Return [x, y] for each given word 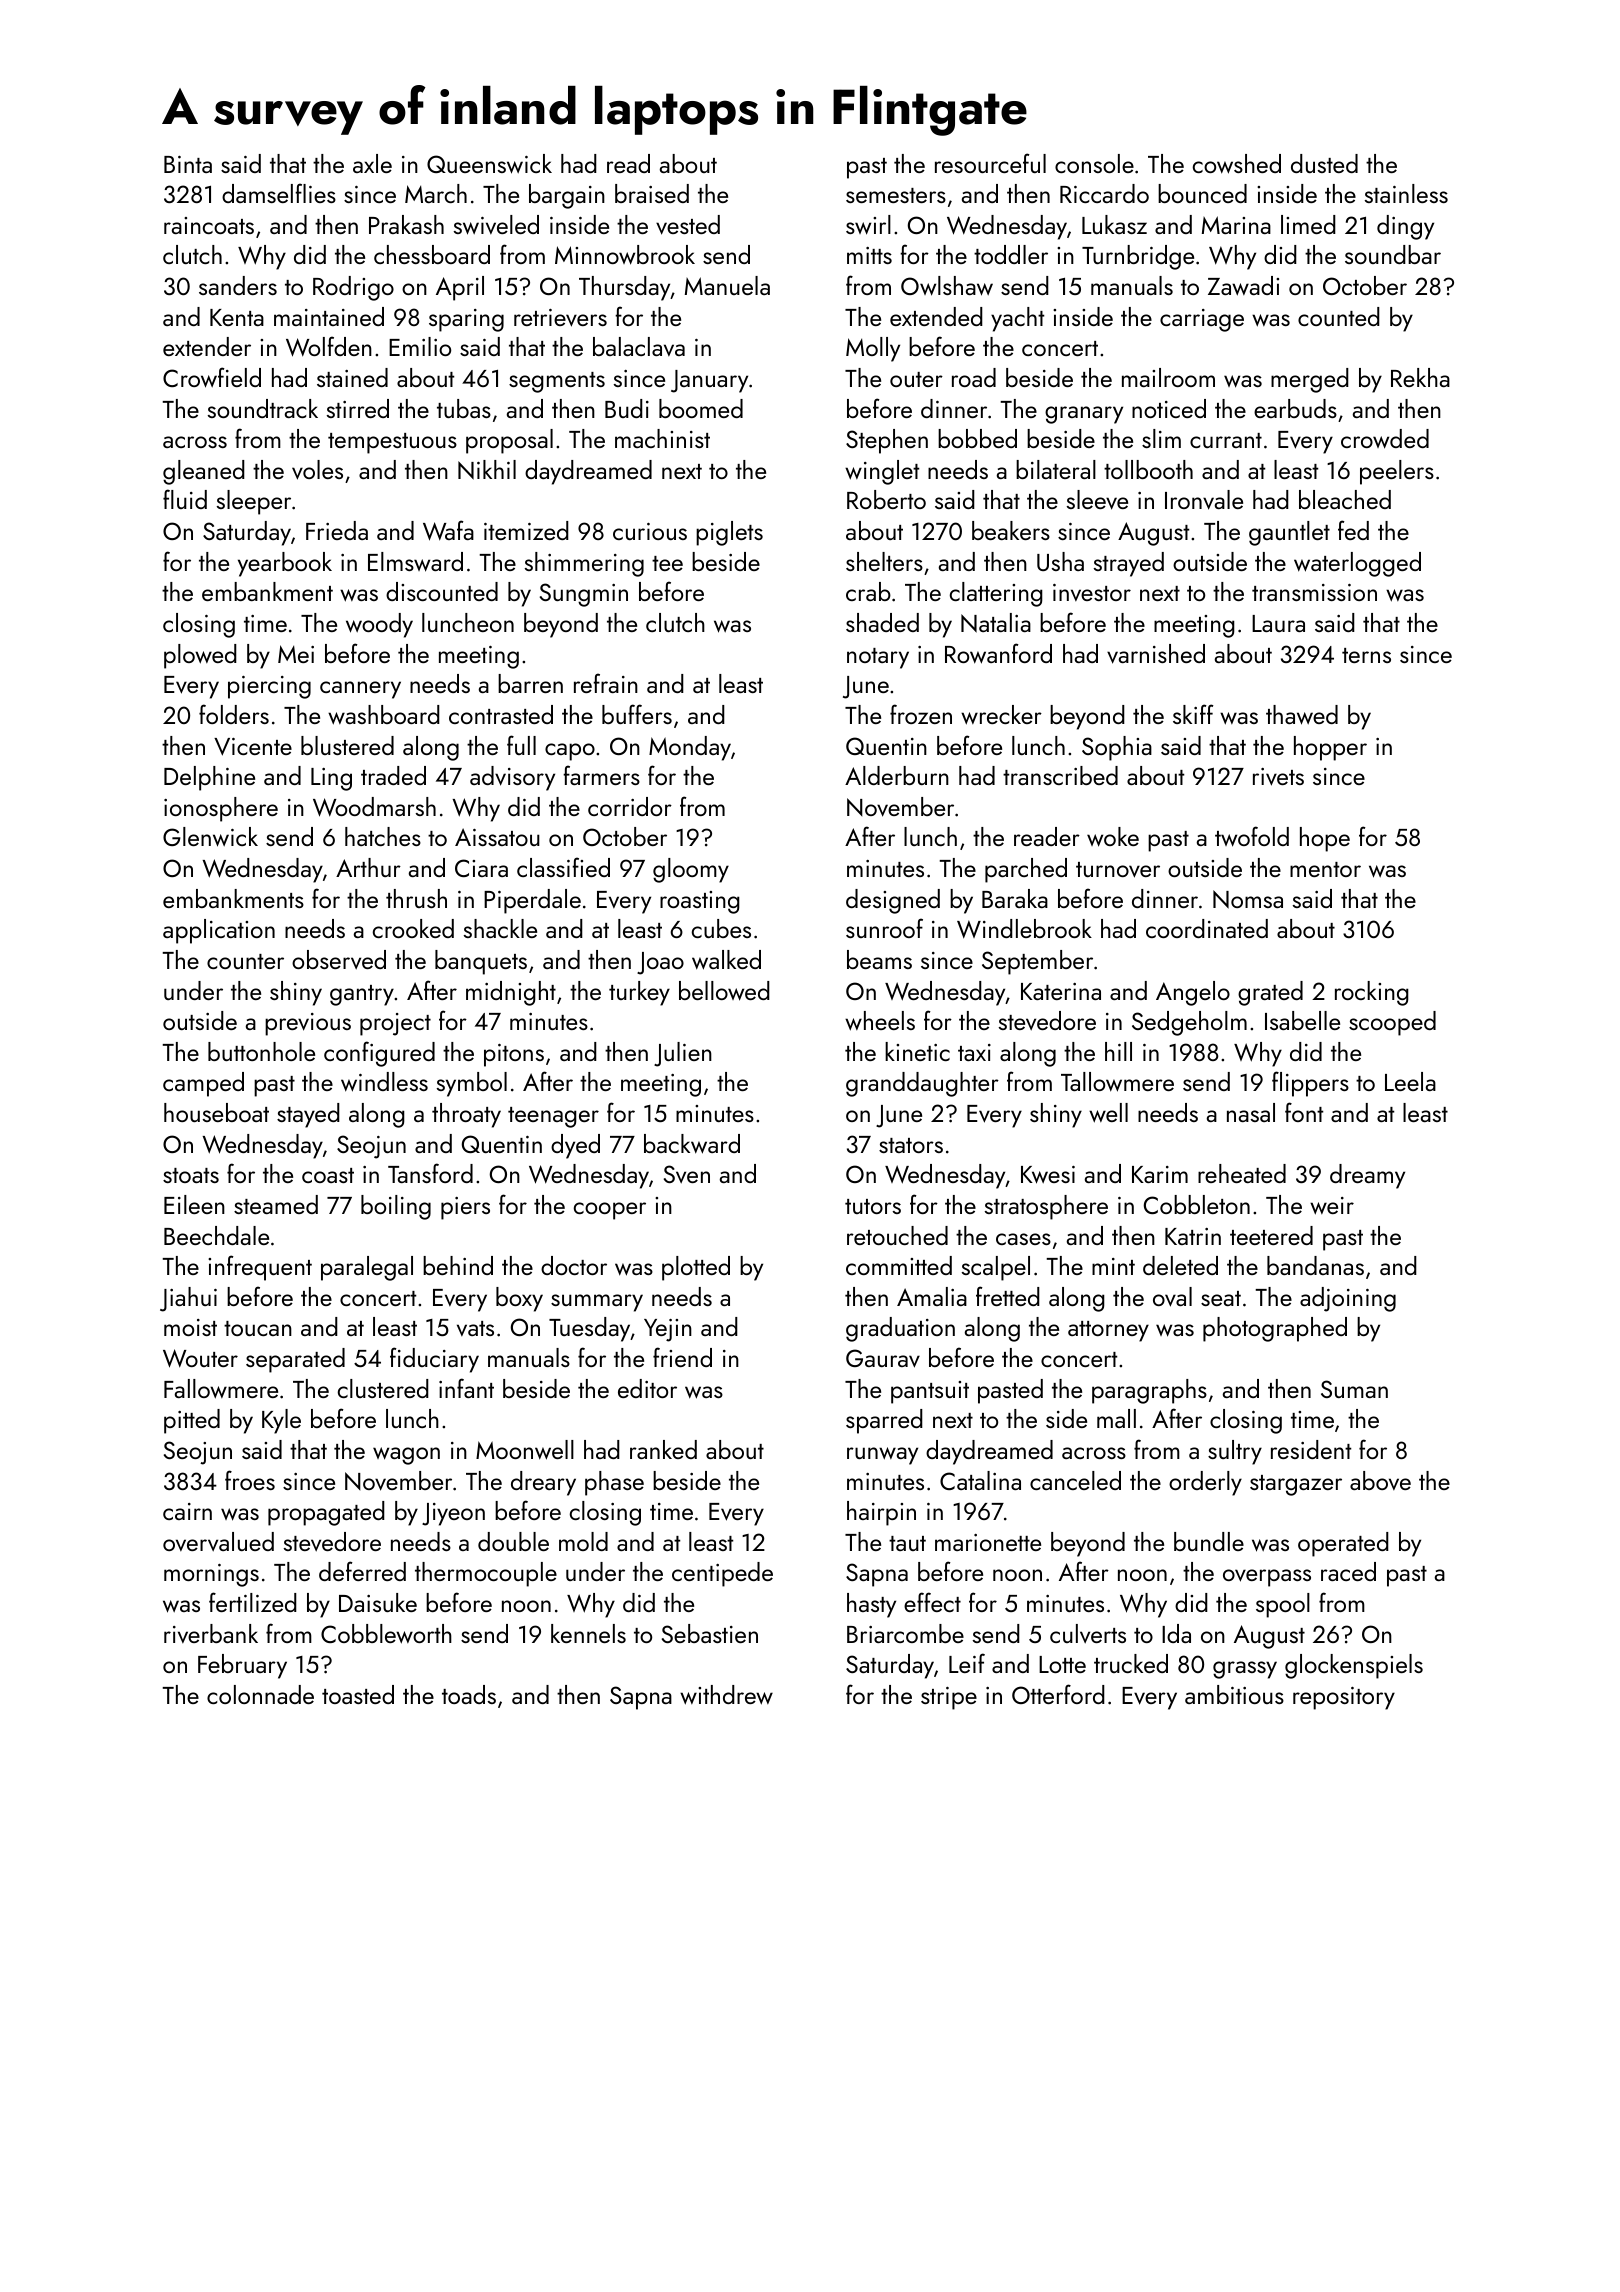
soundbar [1393, 254]
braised [652, 193]
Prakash [406, 224]
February [242, 1666]
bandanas [1315, 1265]
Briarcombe [905, 1633]
